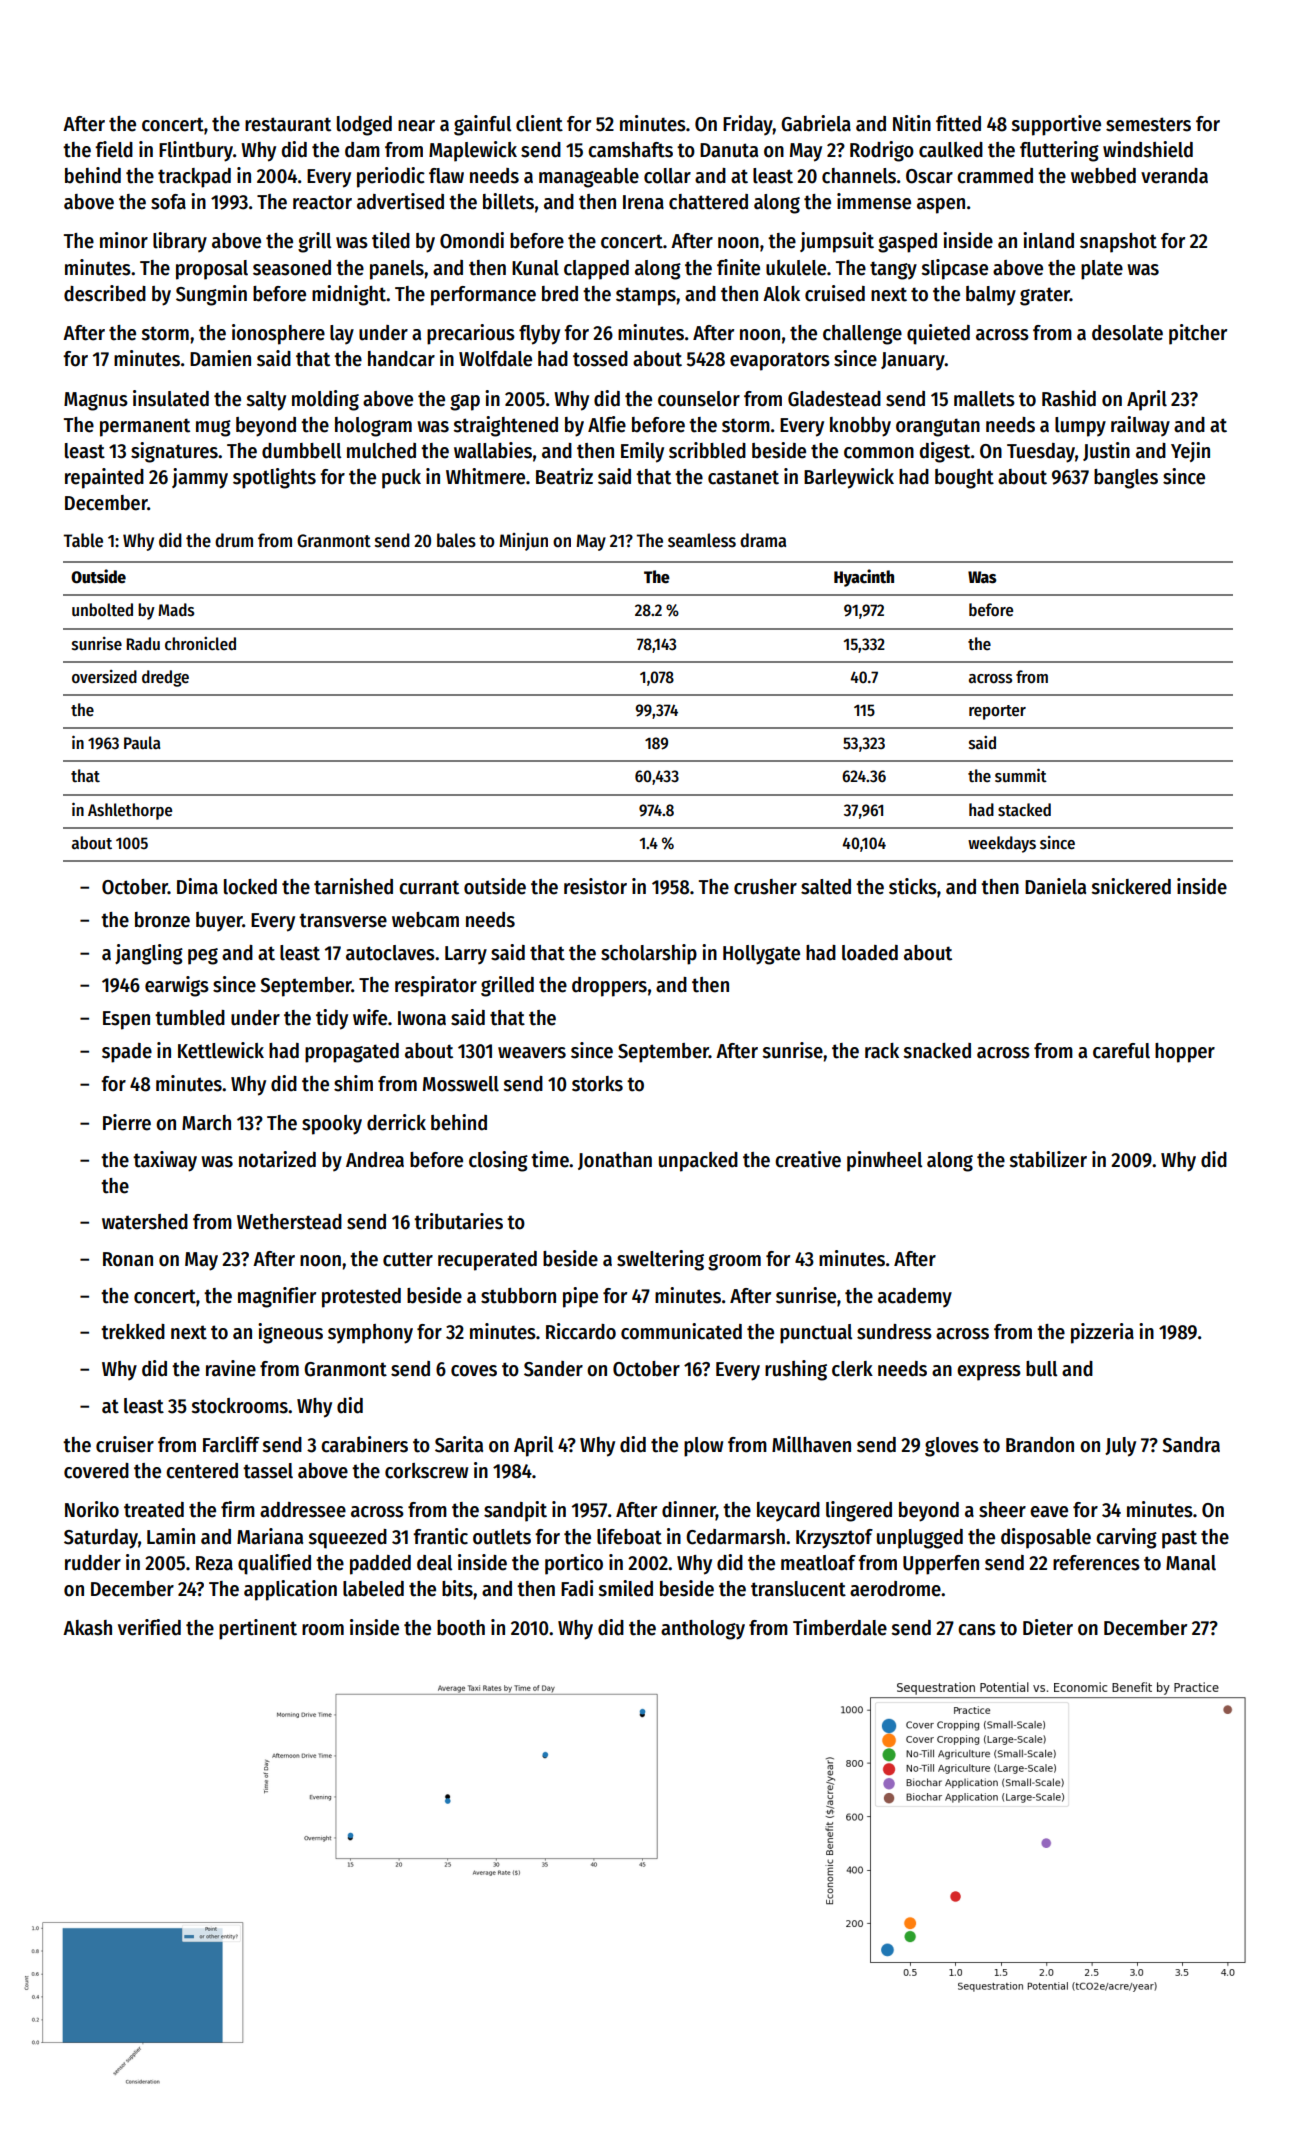  Describe the element at coordinates (539, 123) in the screenshot. I see `client` at that location.
